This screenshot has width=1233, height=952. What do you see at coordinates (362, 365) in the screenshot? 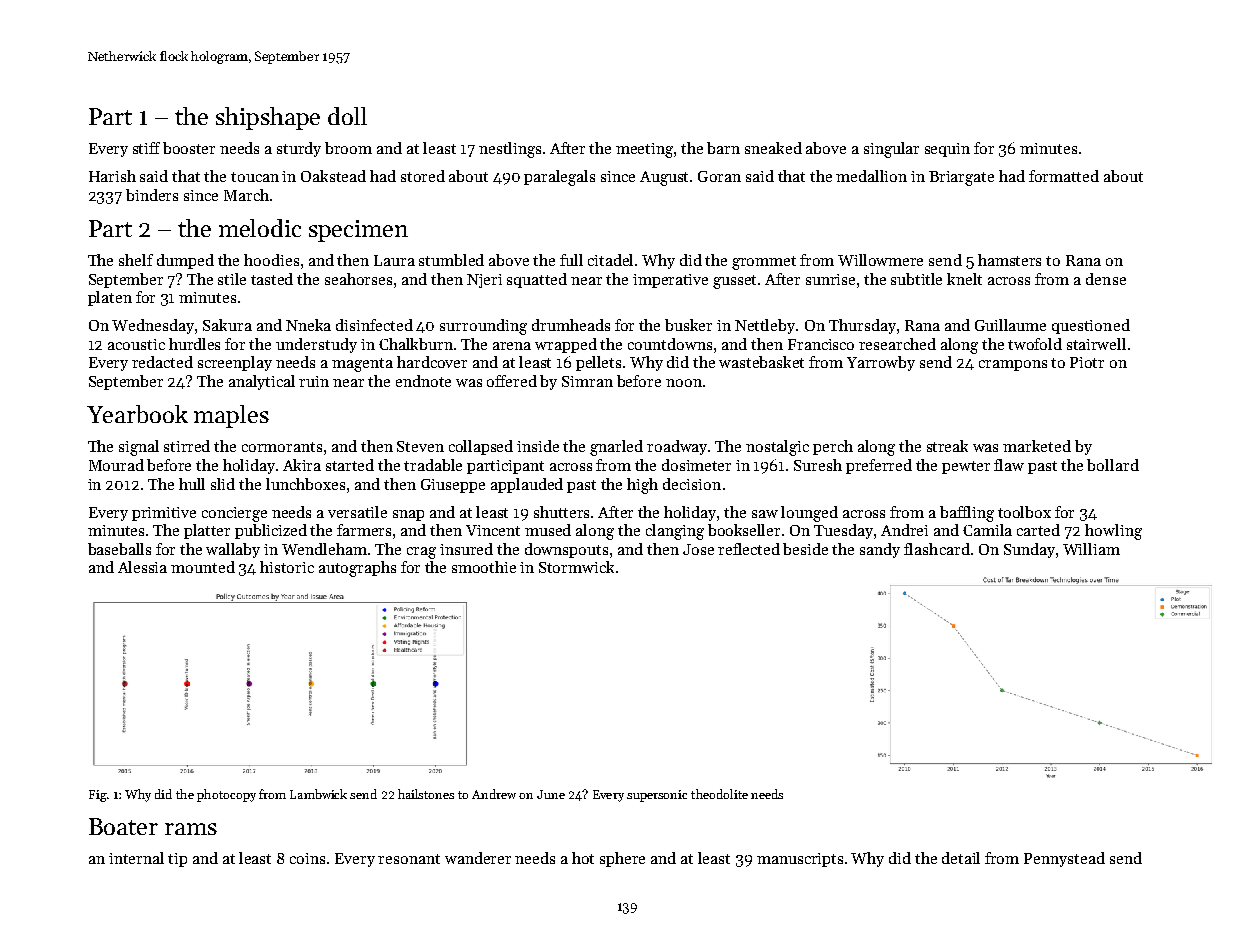
I see `magenta` at bounding box center [362, 365].
